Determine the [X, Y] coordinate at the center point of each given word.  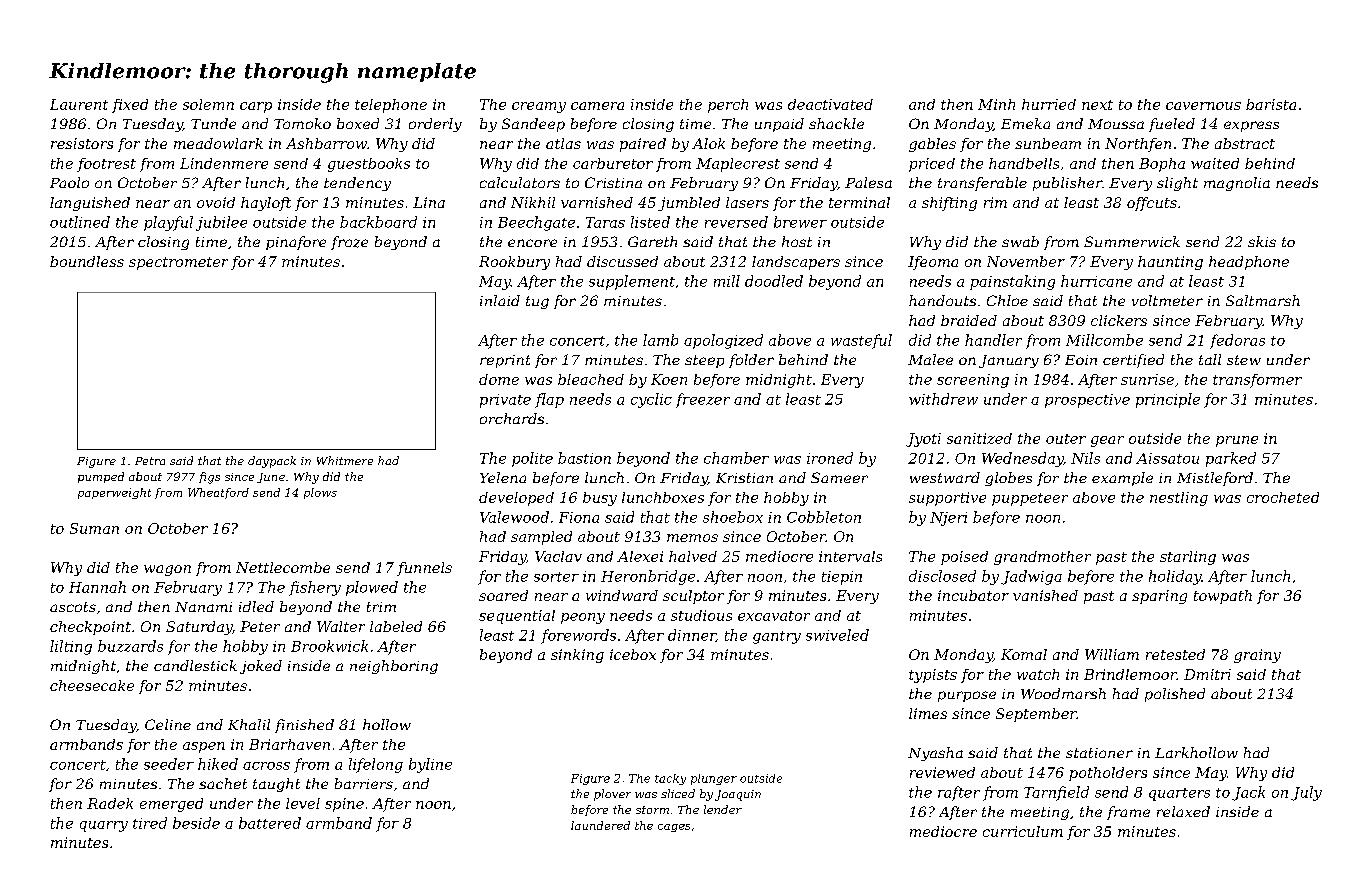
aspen [204, 747]
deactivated [830, 104]
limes [928, 713]
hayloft [266, 204]
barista [1271, 104]
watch [1038, 674]
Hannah [97, 587]
